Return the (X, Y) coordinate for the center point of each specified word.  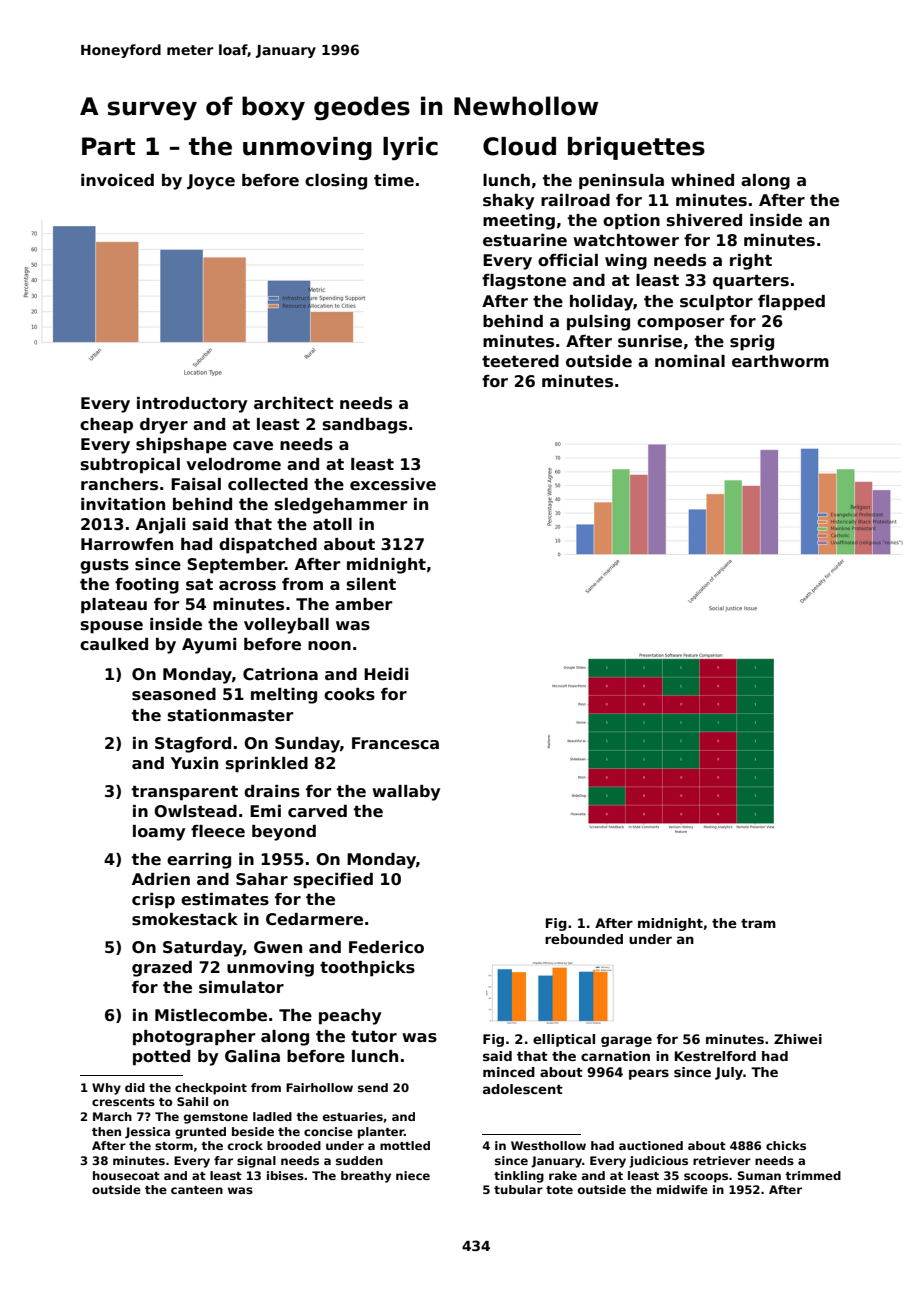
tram (758, 923)
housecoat (126, 1175)
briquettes (636, 148)
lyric (410, 148)
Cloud (519, 146)
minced (509, 1072)
